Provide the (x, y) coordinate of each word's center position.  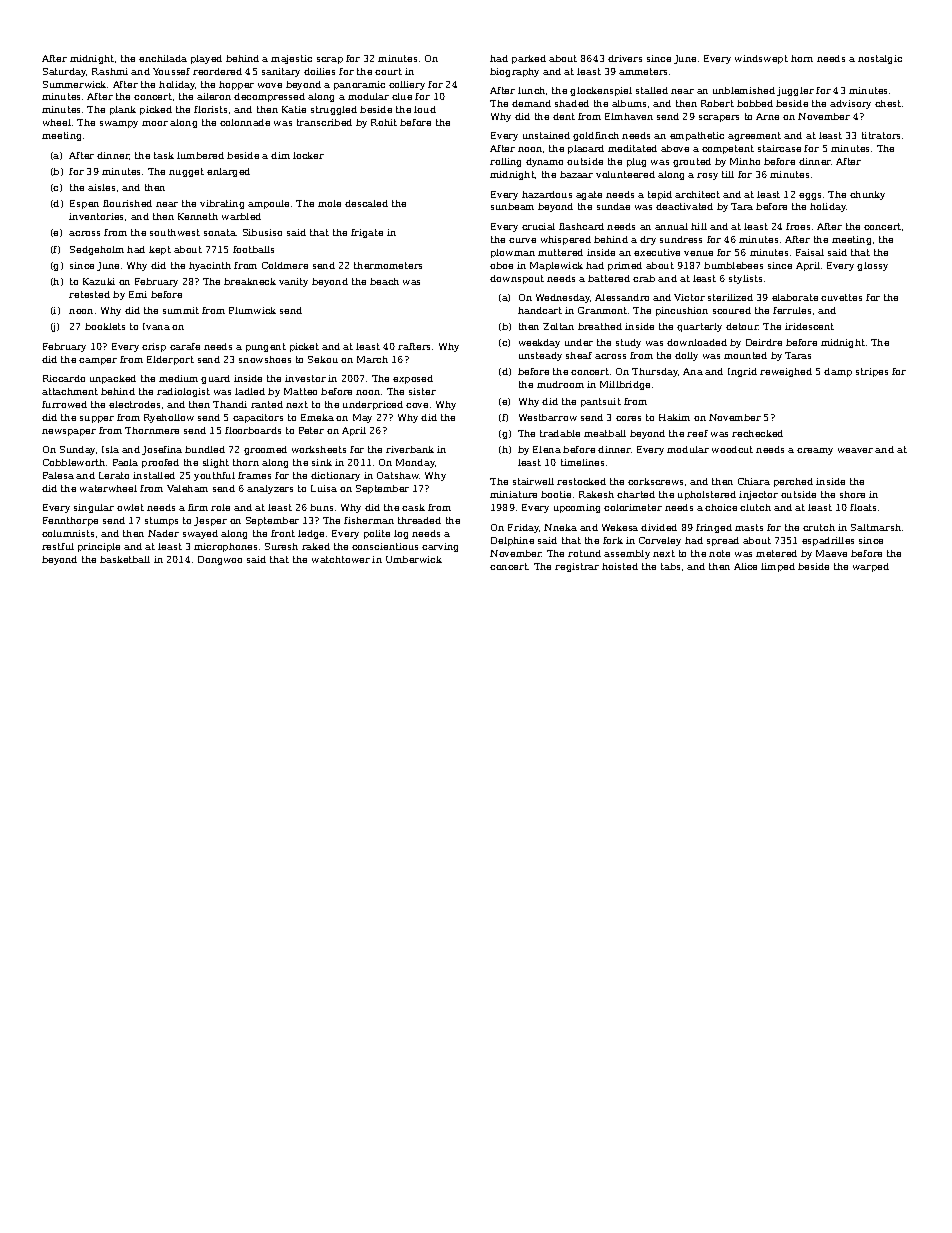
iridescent (809, 326)
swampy (119, 124)
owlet (130, 507)
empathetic (697, 136)
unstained (546, 135)
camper (98, 361)
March (372, 359)
